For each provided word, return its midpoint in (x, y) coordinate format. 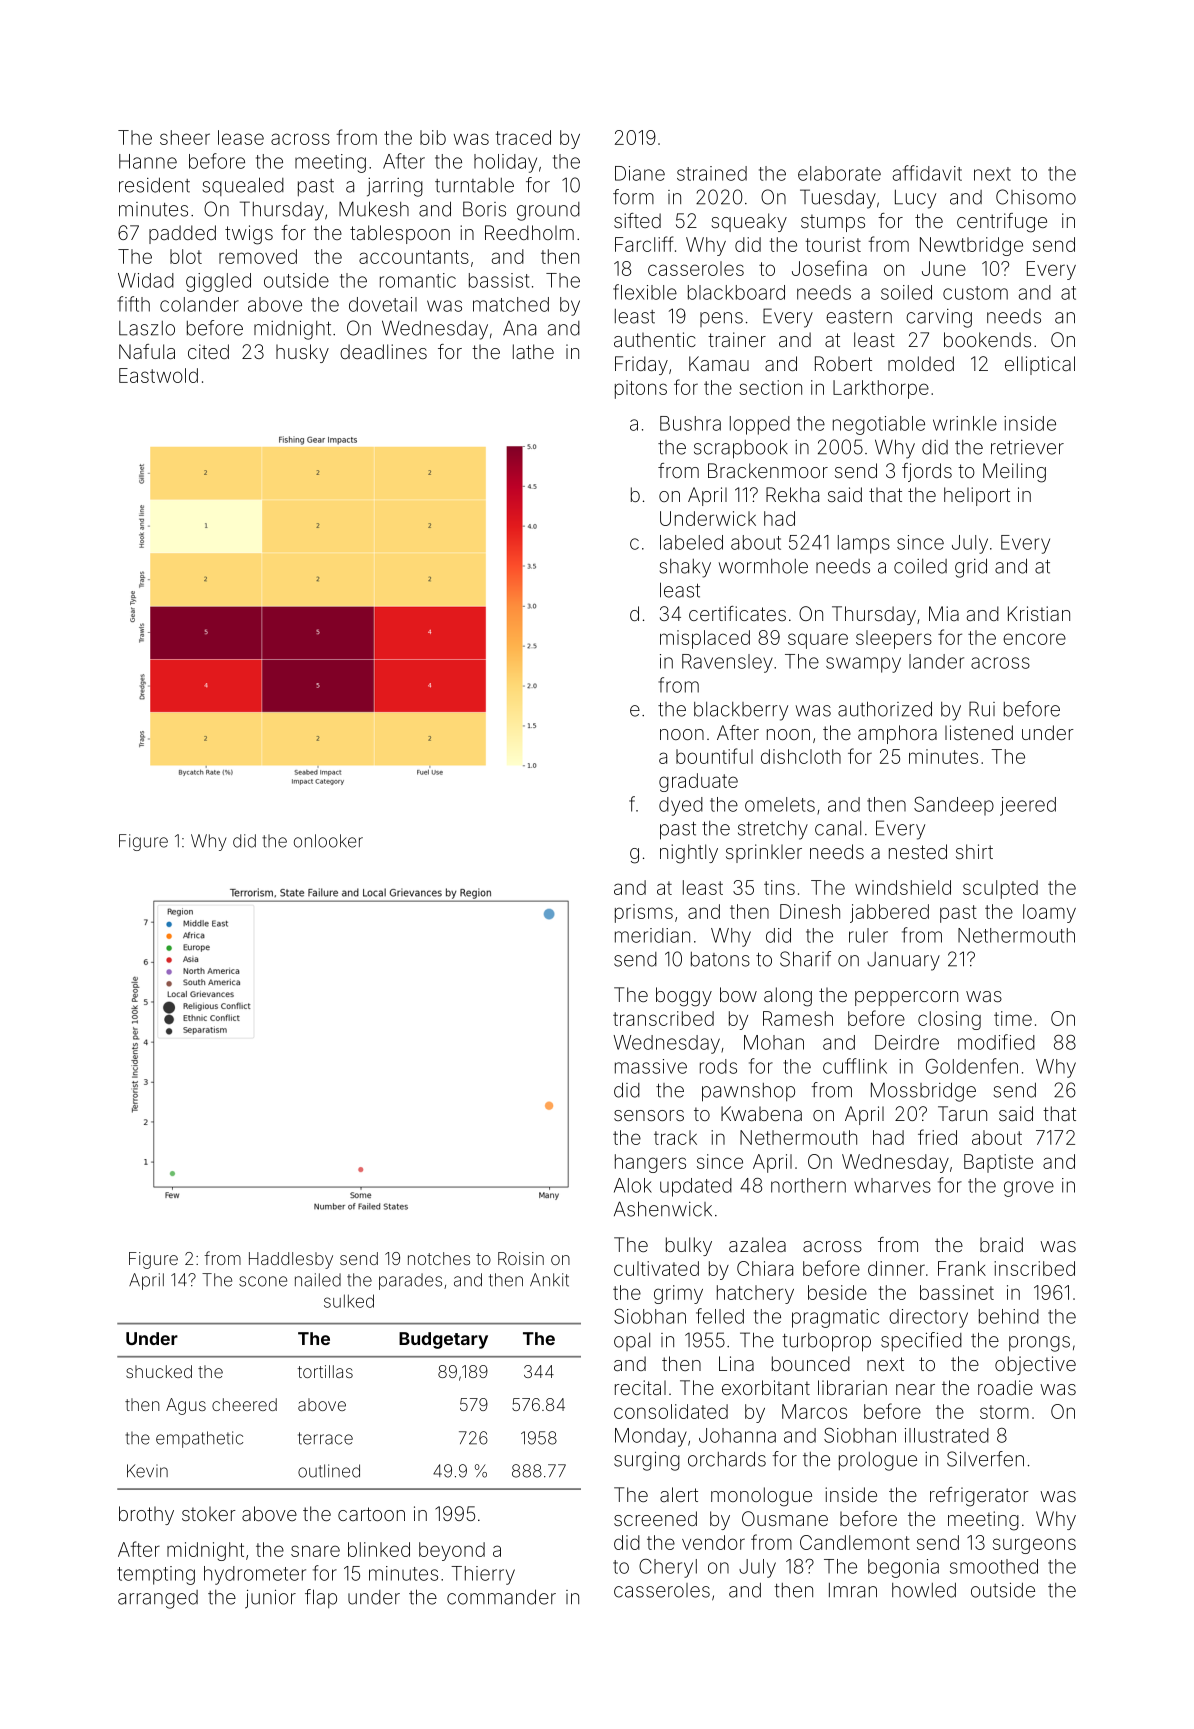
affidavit (927, 173)
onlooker (328, 841)
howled (924, 1590)
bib (433, 137)
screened (655, 1518)
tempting (156, 1575)
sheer (185, 137)
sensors (649, 1115)
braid (1001, 1244)
